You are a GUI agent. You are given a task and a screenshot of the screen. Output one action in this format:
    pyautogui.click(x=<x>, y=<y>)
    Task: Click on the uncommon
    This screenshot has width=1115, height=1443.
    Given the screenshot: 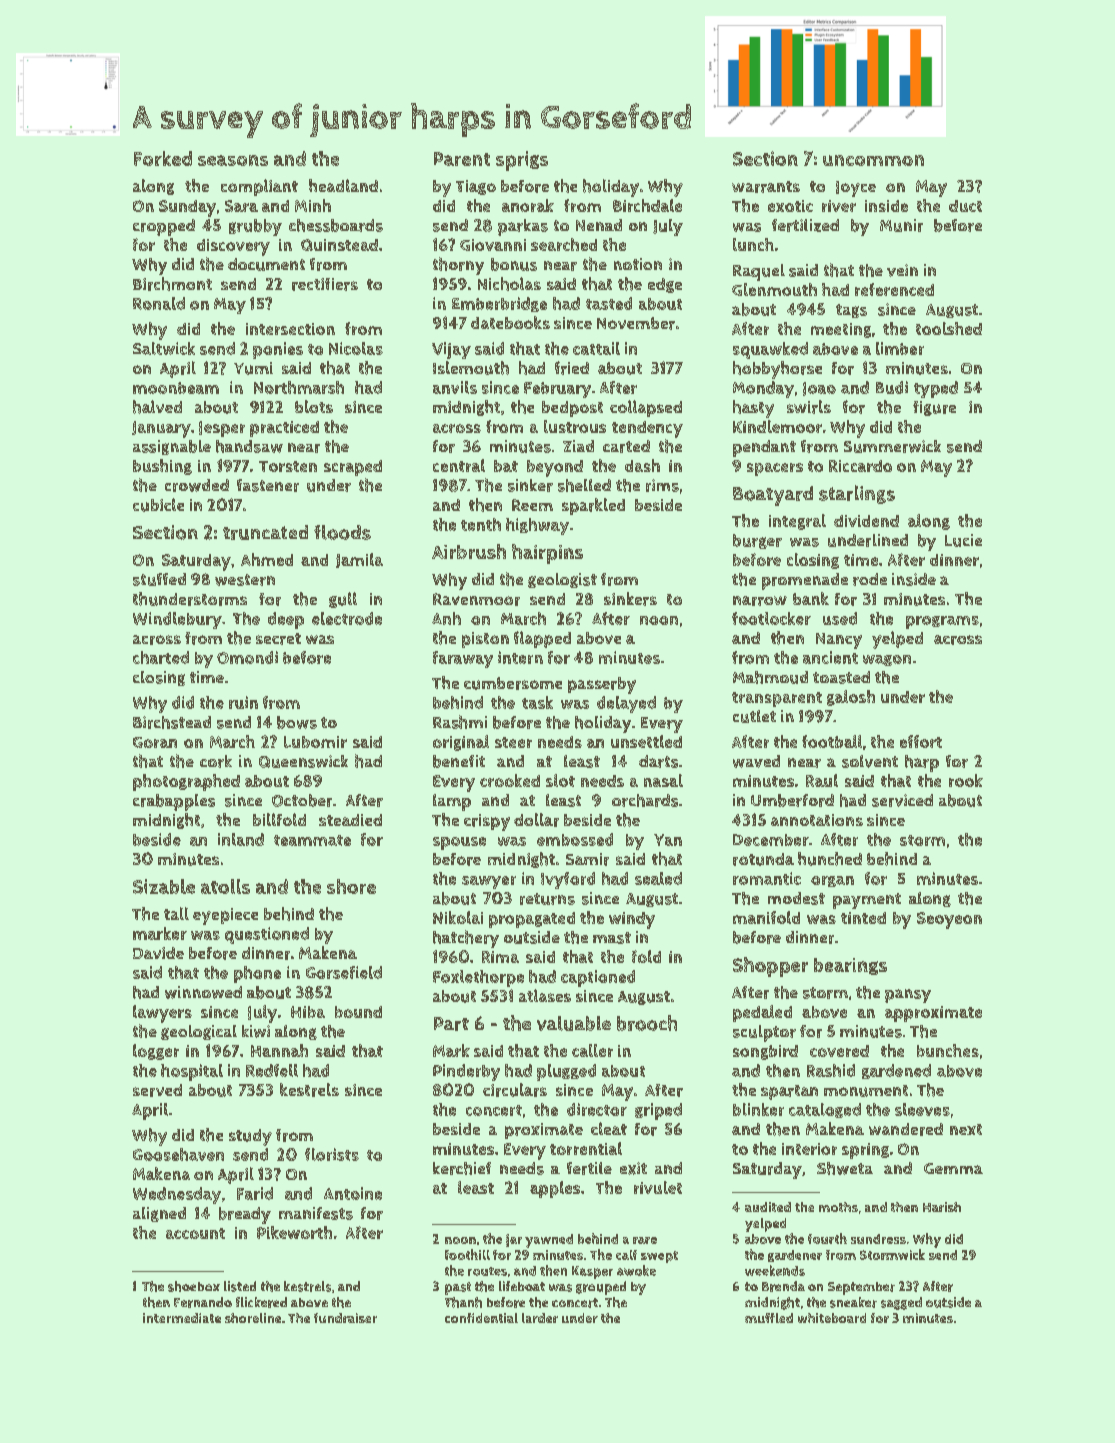 What is the action you would take?
    pyautogui.click(x=873, y=160)
